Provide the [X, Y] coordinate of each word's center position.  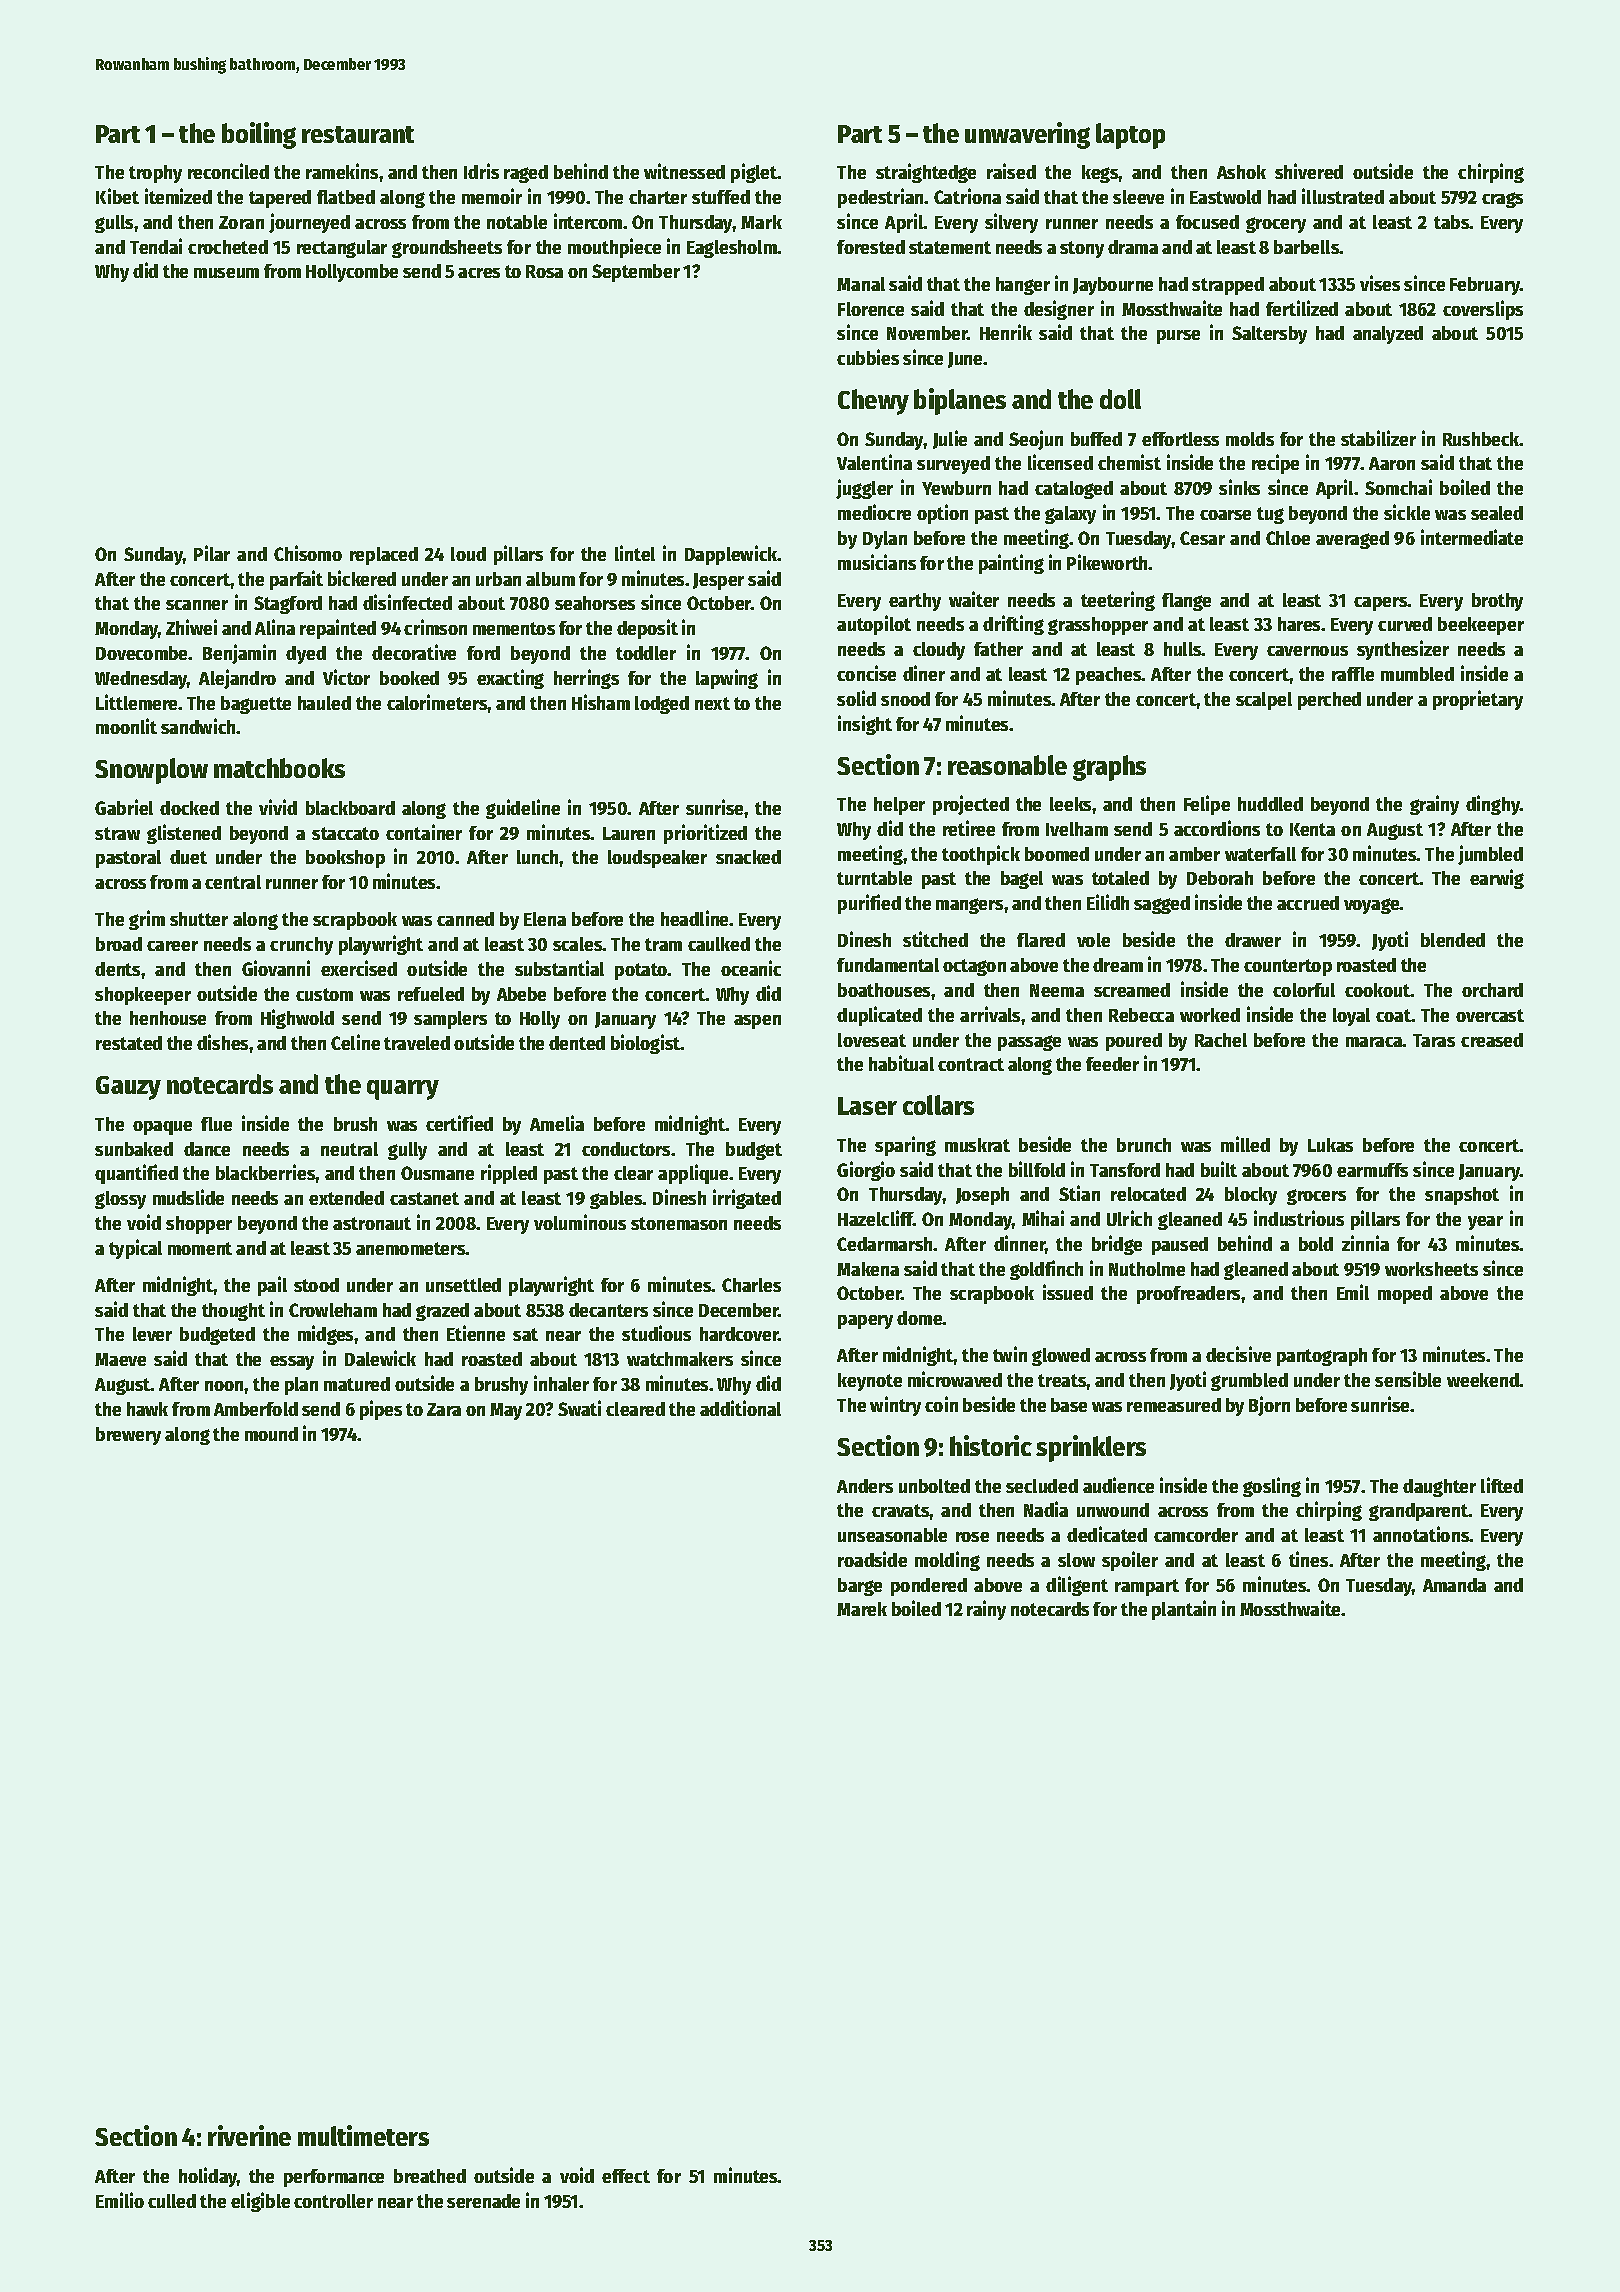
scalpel [1264, 701]
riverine [249, 2135]
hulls [1183, 649]
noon [224, 1386]
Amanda [1454, 1585]
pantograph [1322, 1357]
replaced [384, 556]
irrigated [747, 1199]
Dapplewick [731, 555]
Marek [862, 1609]
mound [271, 1434]
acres [479, 273]
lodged [662, 705]
